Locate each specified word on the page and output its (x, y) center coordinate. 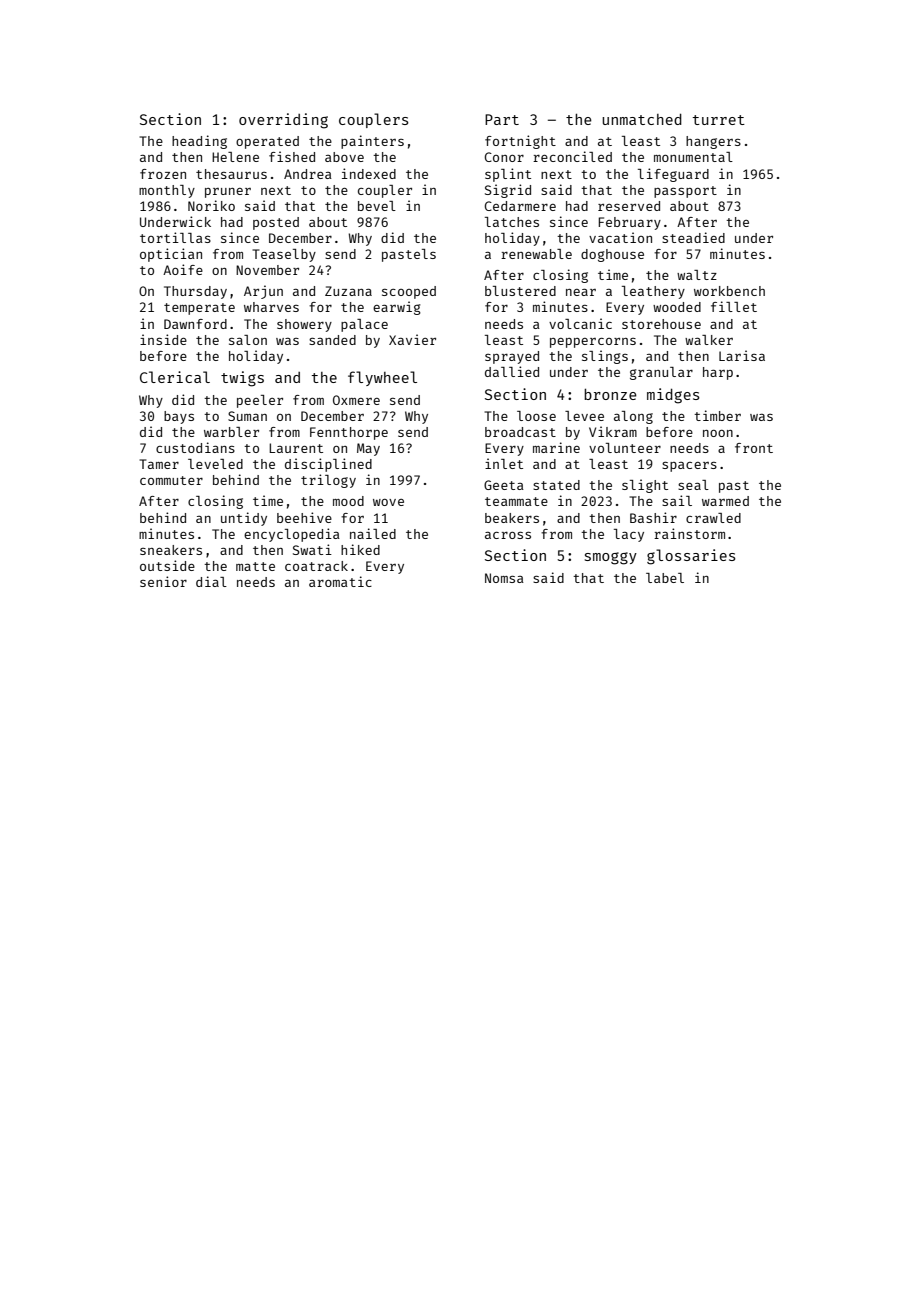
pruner (228, 193)
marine (556, 447)
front (754, 448)
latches (512, 222)
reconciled (572, 156)
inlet (504, 463)
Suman (247, 416)
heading (199, 142)
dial (211, 581)
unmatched (642, 119)
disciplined (328, 465)
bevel (377, 206)
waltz (697, 275)
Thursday (195, 292)
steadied (693, 237)
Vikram (613, 431)
